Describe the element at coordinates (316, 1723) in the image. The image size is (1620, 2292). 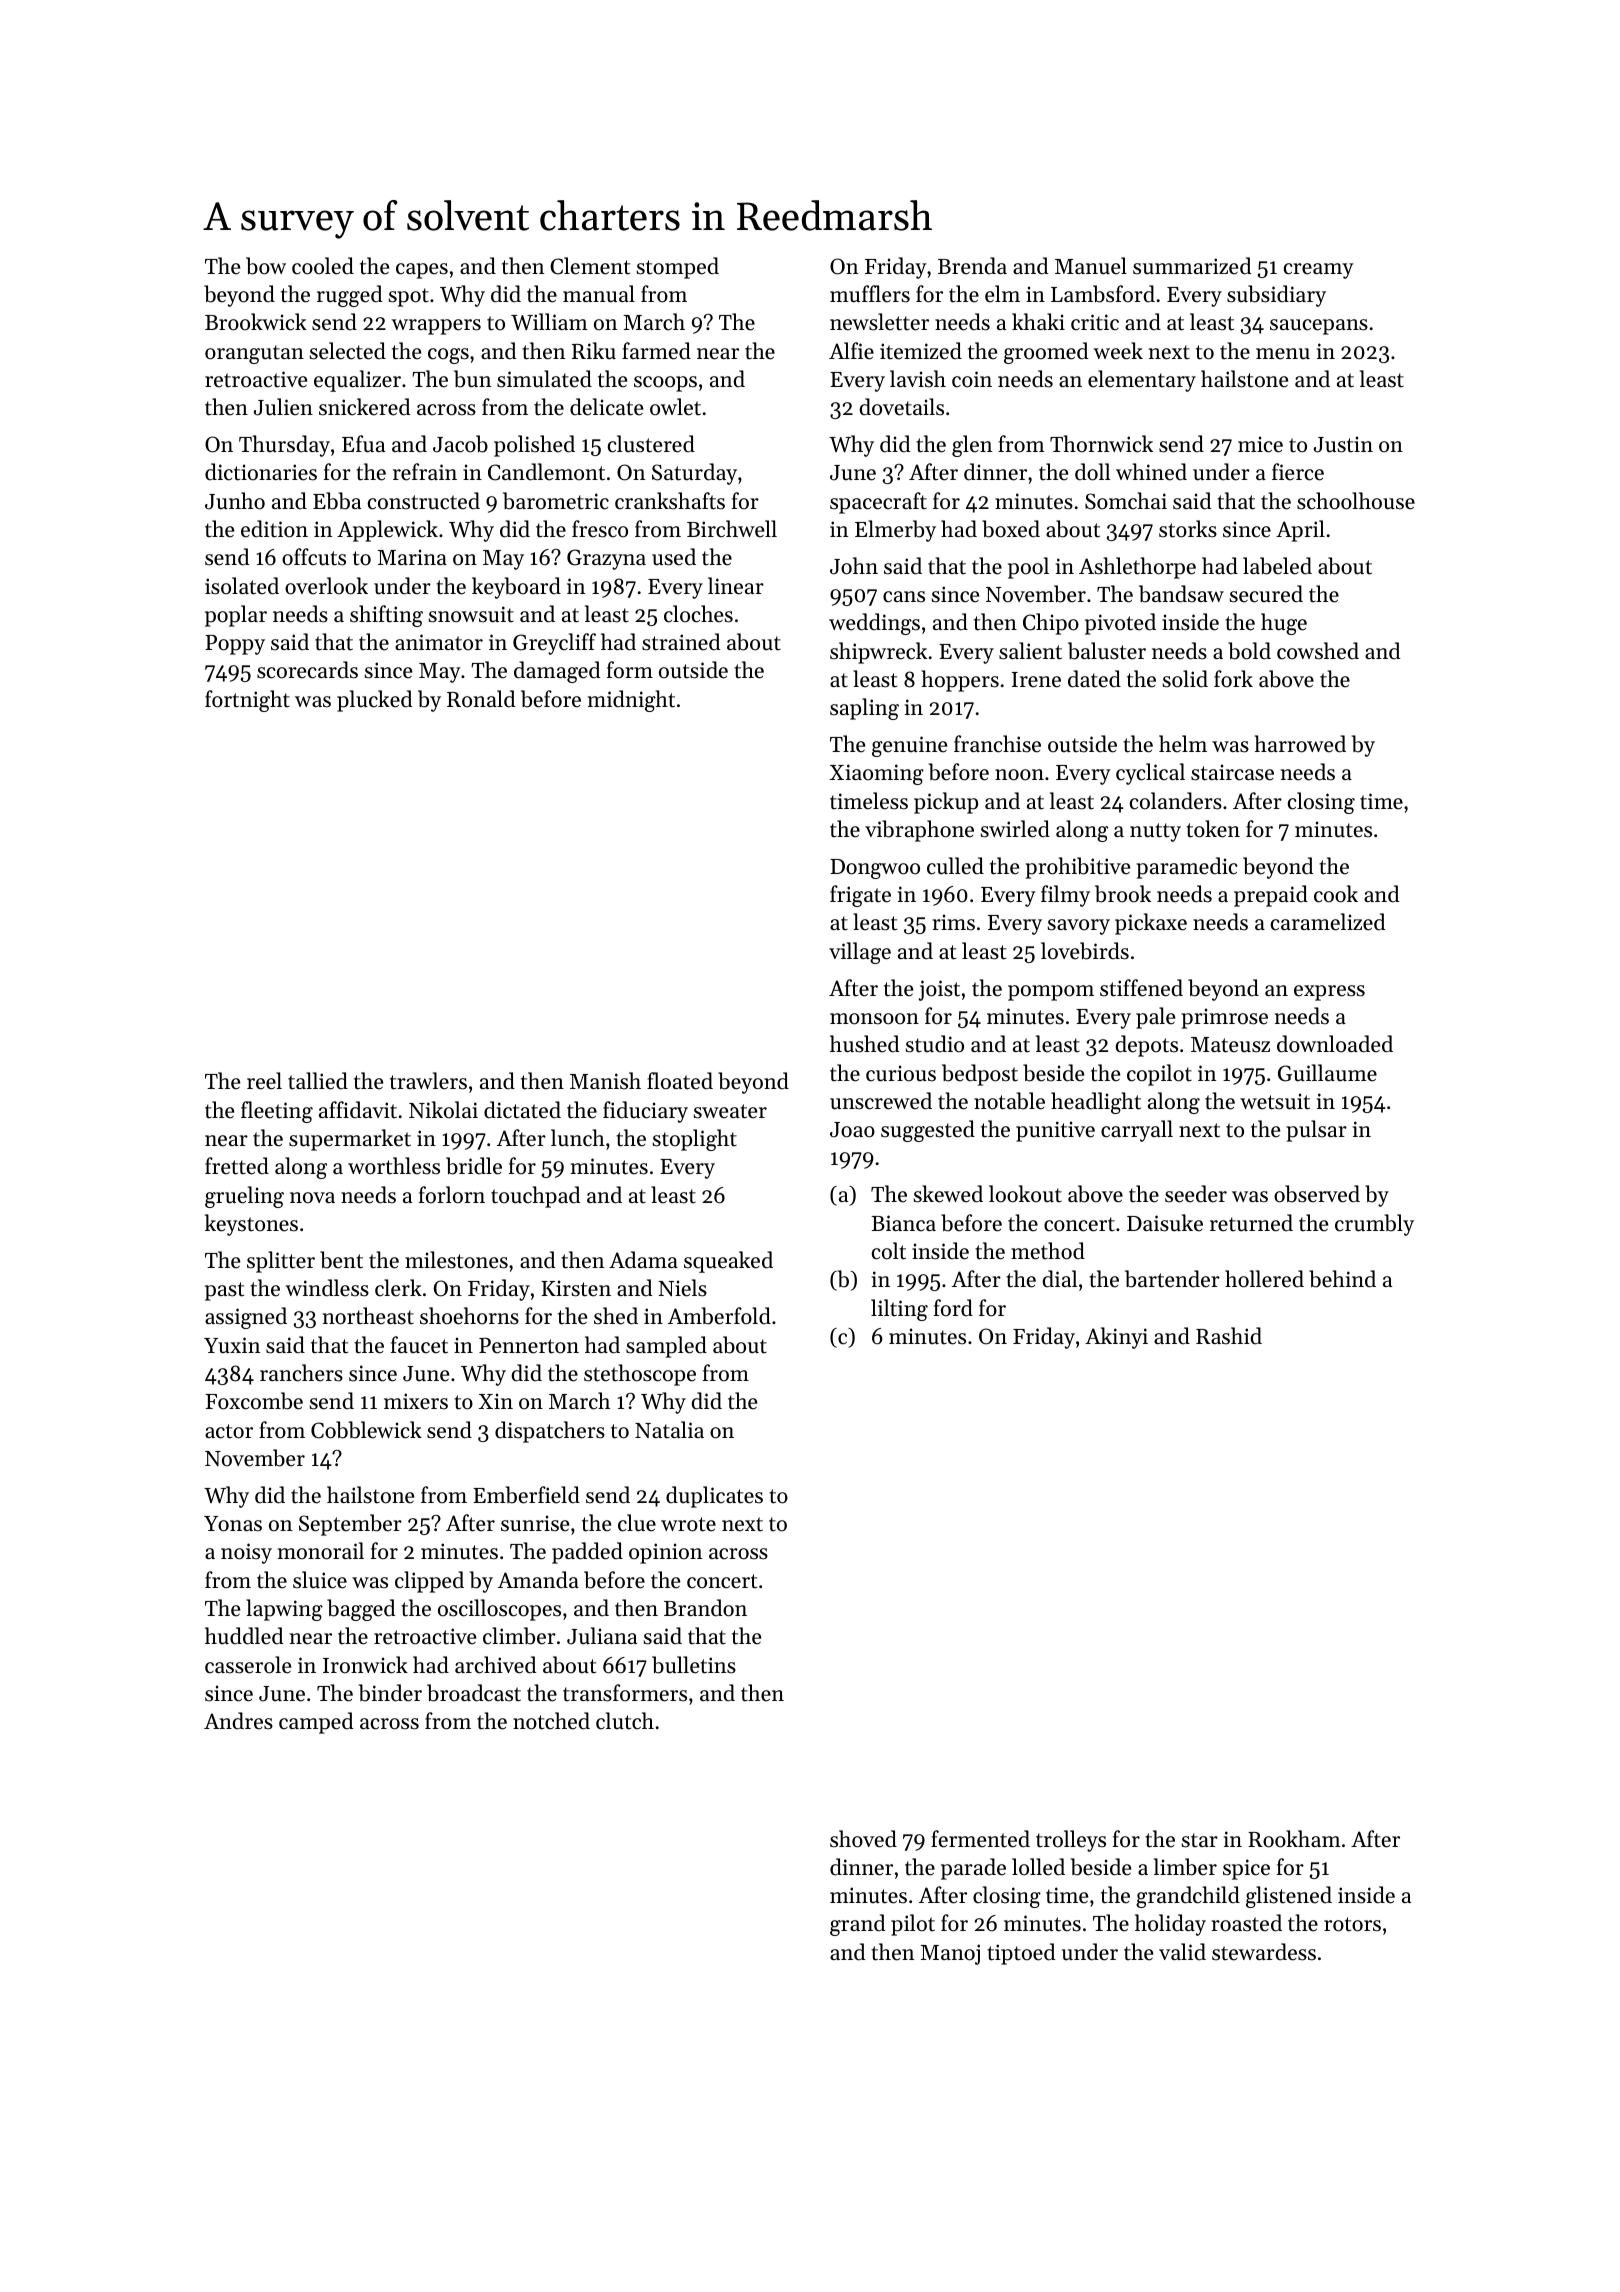
I see `camped` at that location.
